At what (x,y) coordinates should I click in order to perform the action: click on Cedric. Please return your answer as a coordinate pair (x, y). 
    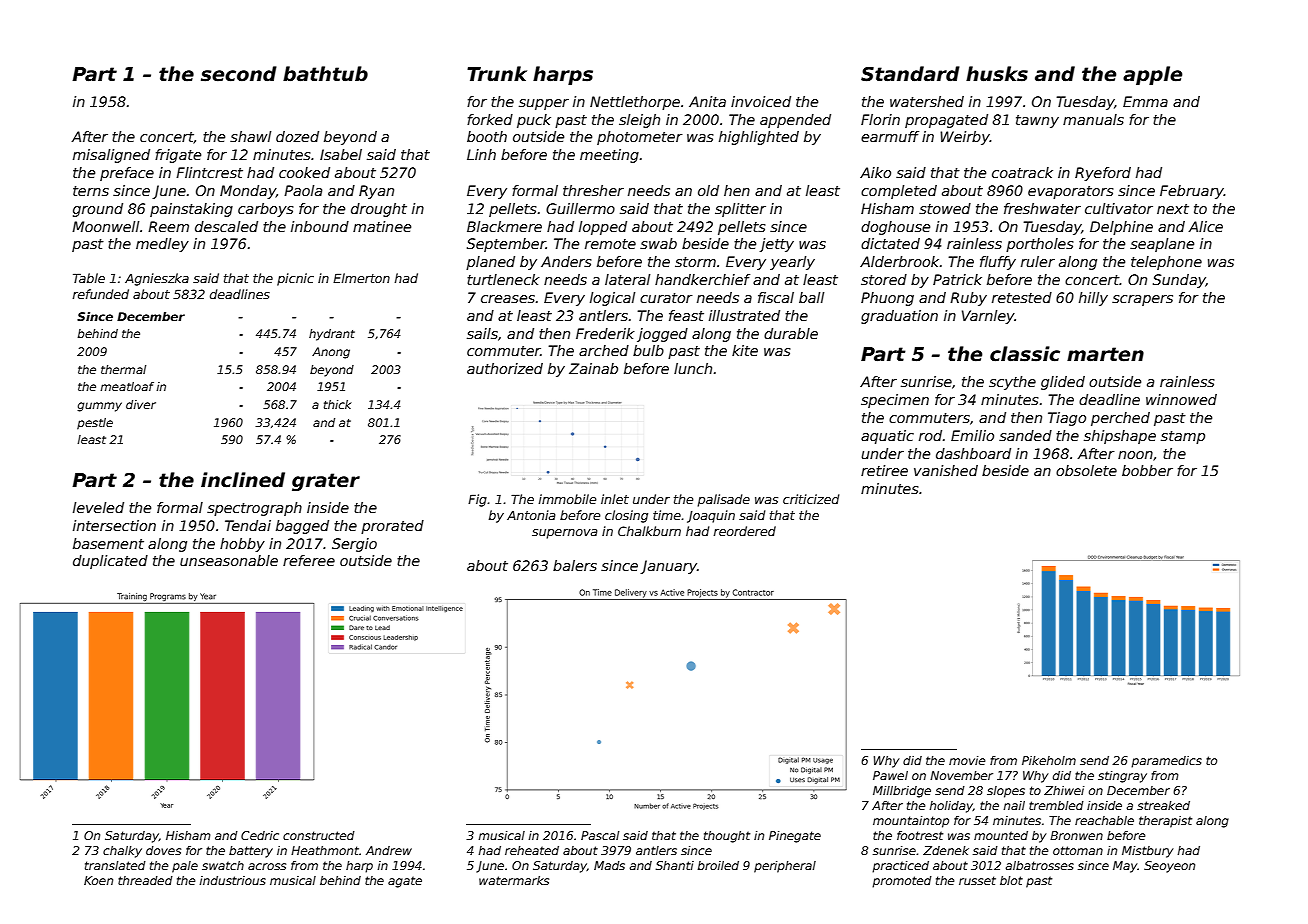
    Looking at the image, I should click on (260, 835).
